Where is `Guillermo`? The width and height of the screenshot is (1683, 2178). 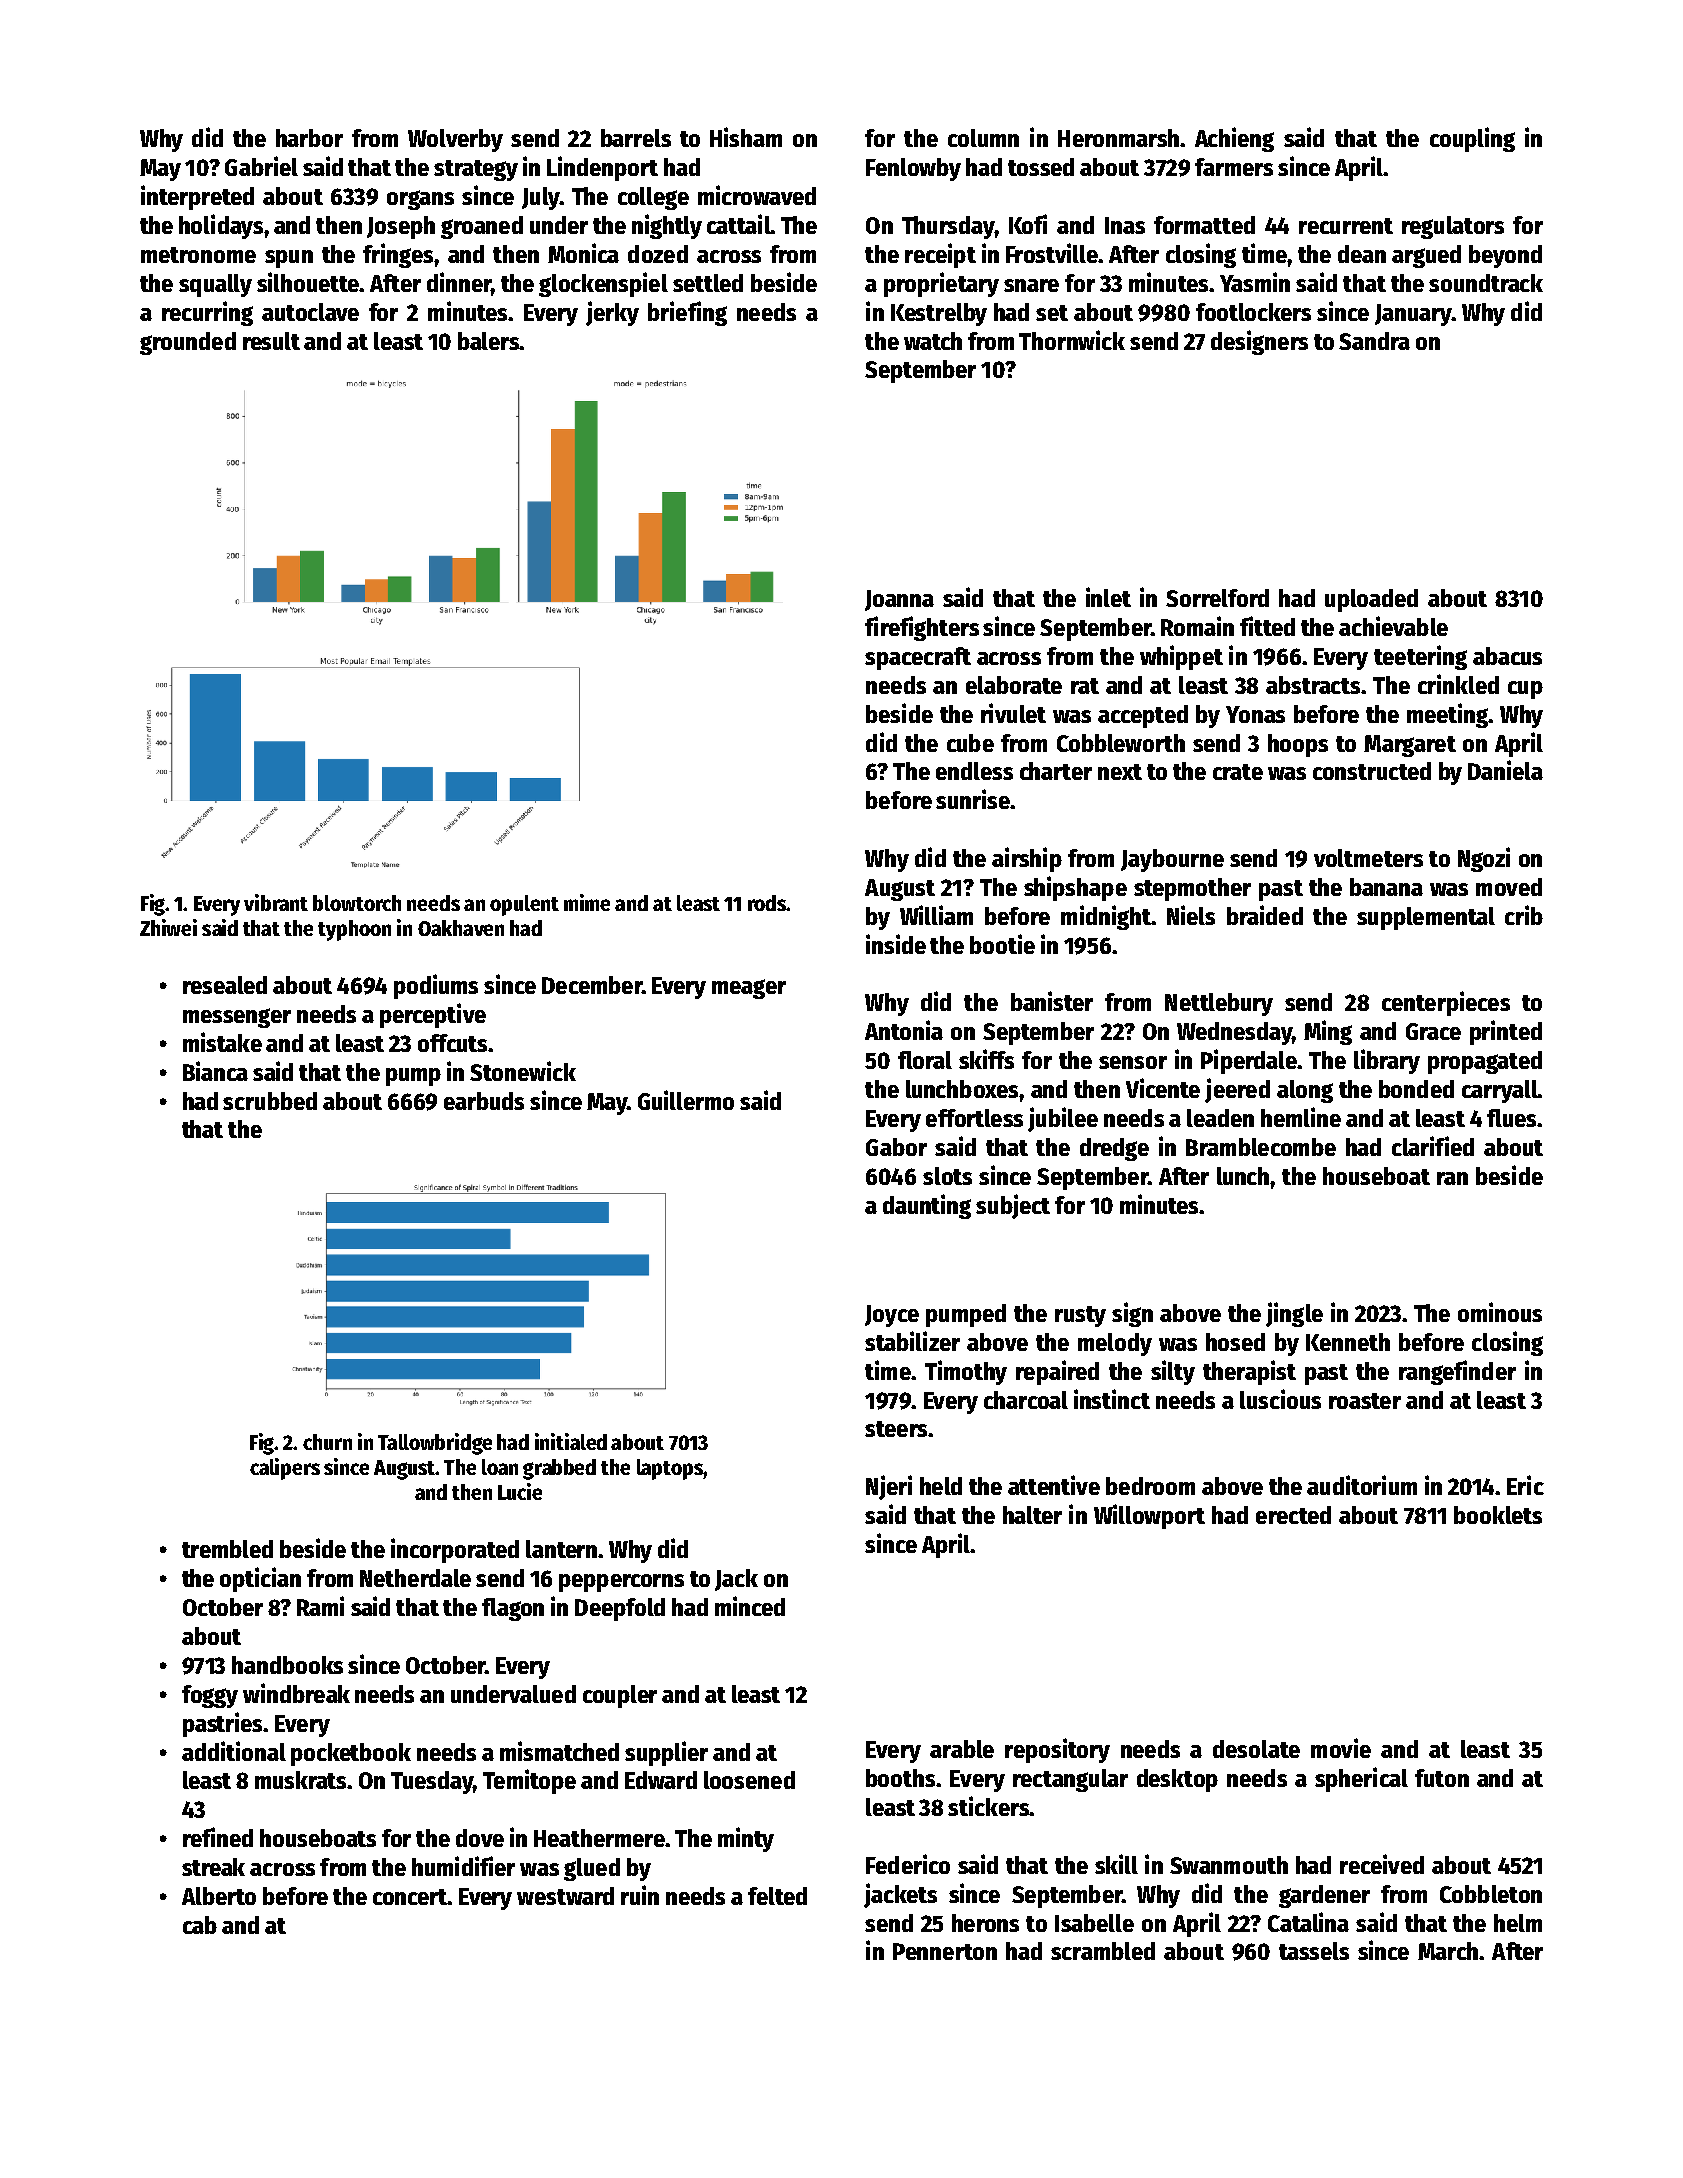
Guillermo is located at coordinates (686, 1100).
